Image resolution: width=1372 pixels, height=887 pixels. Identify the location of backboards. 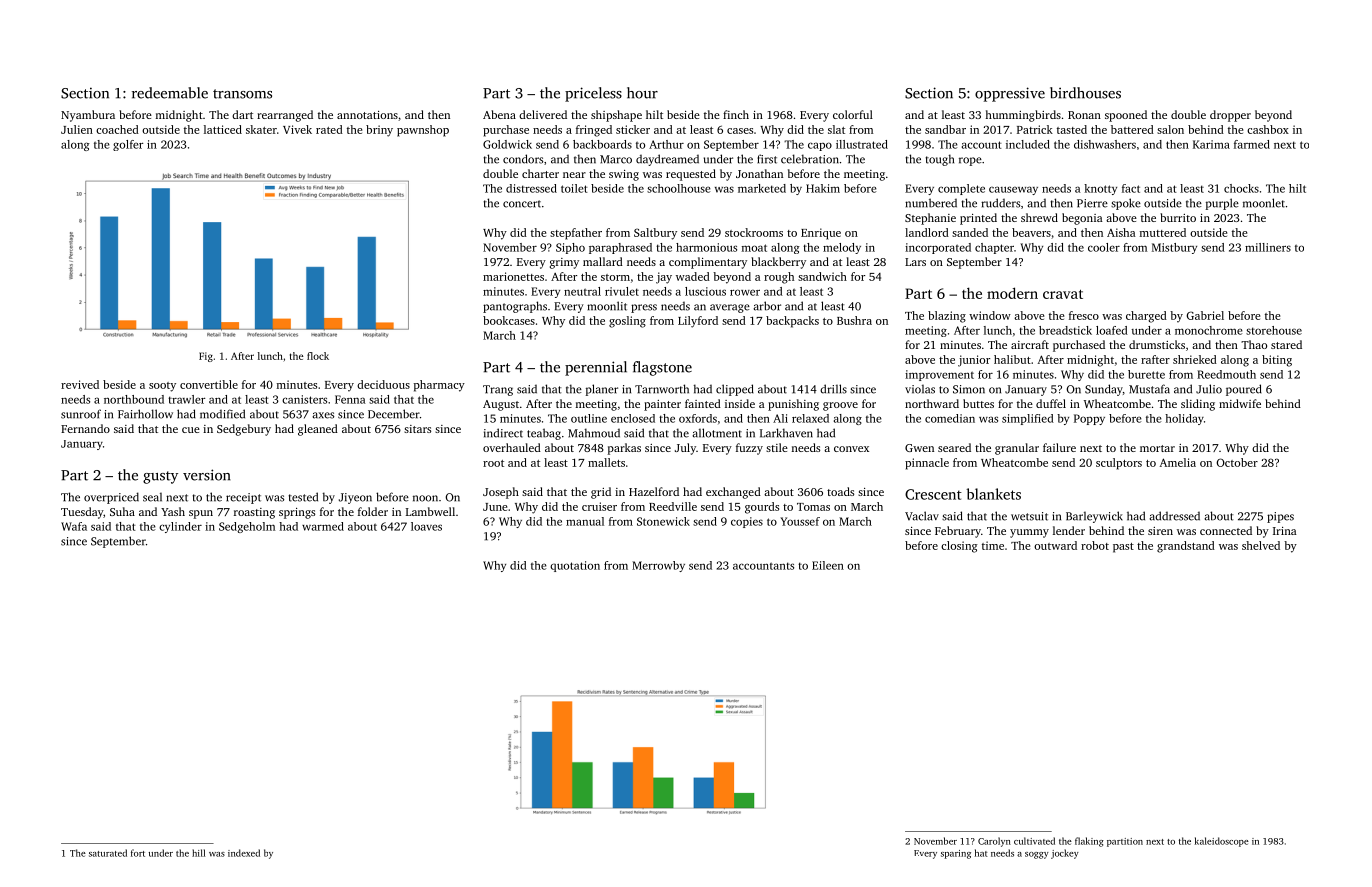
(602, 144).
